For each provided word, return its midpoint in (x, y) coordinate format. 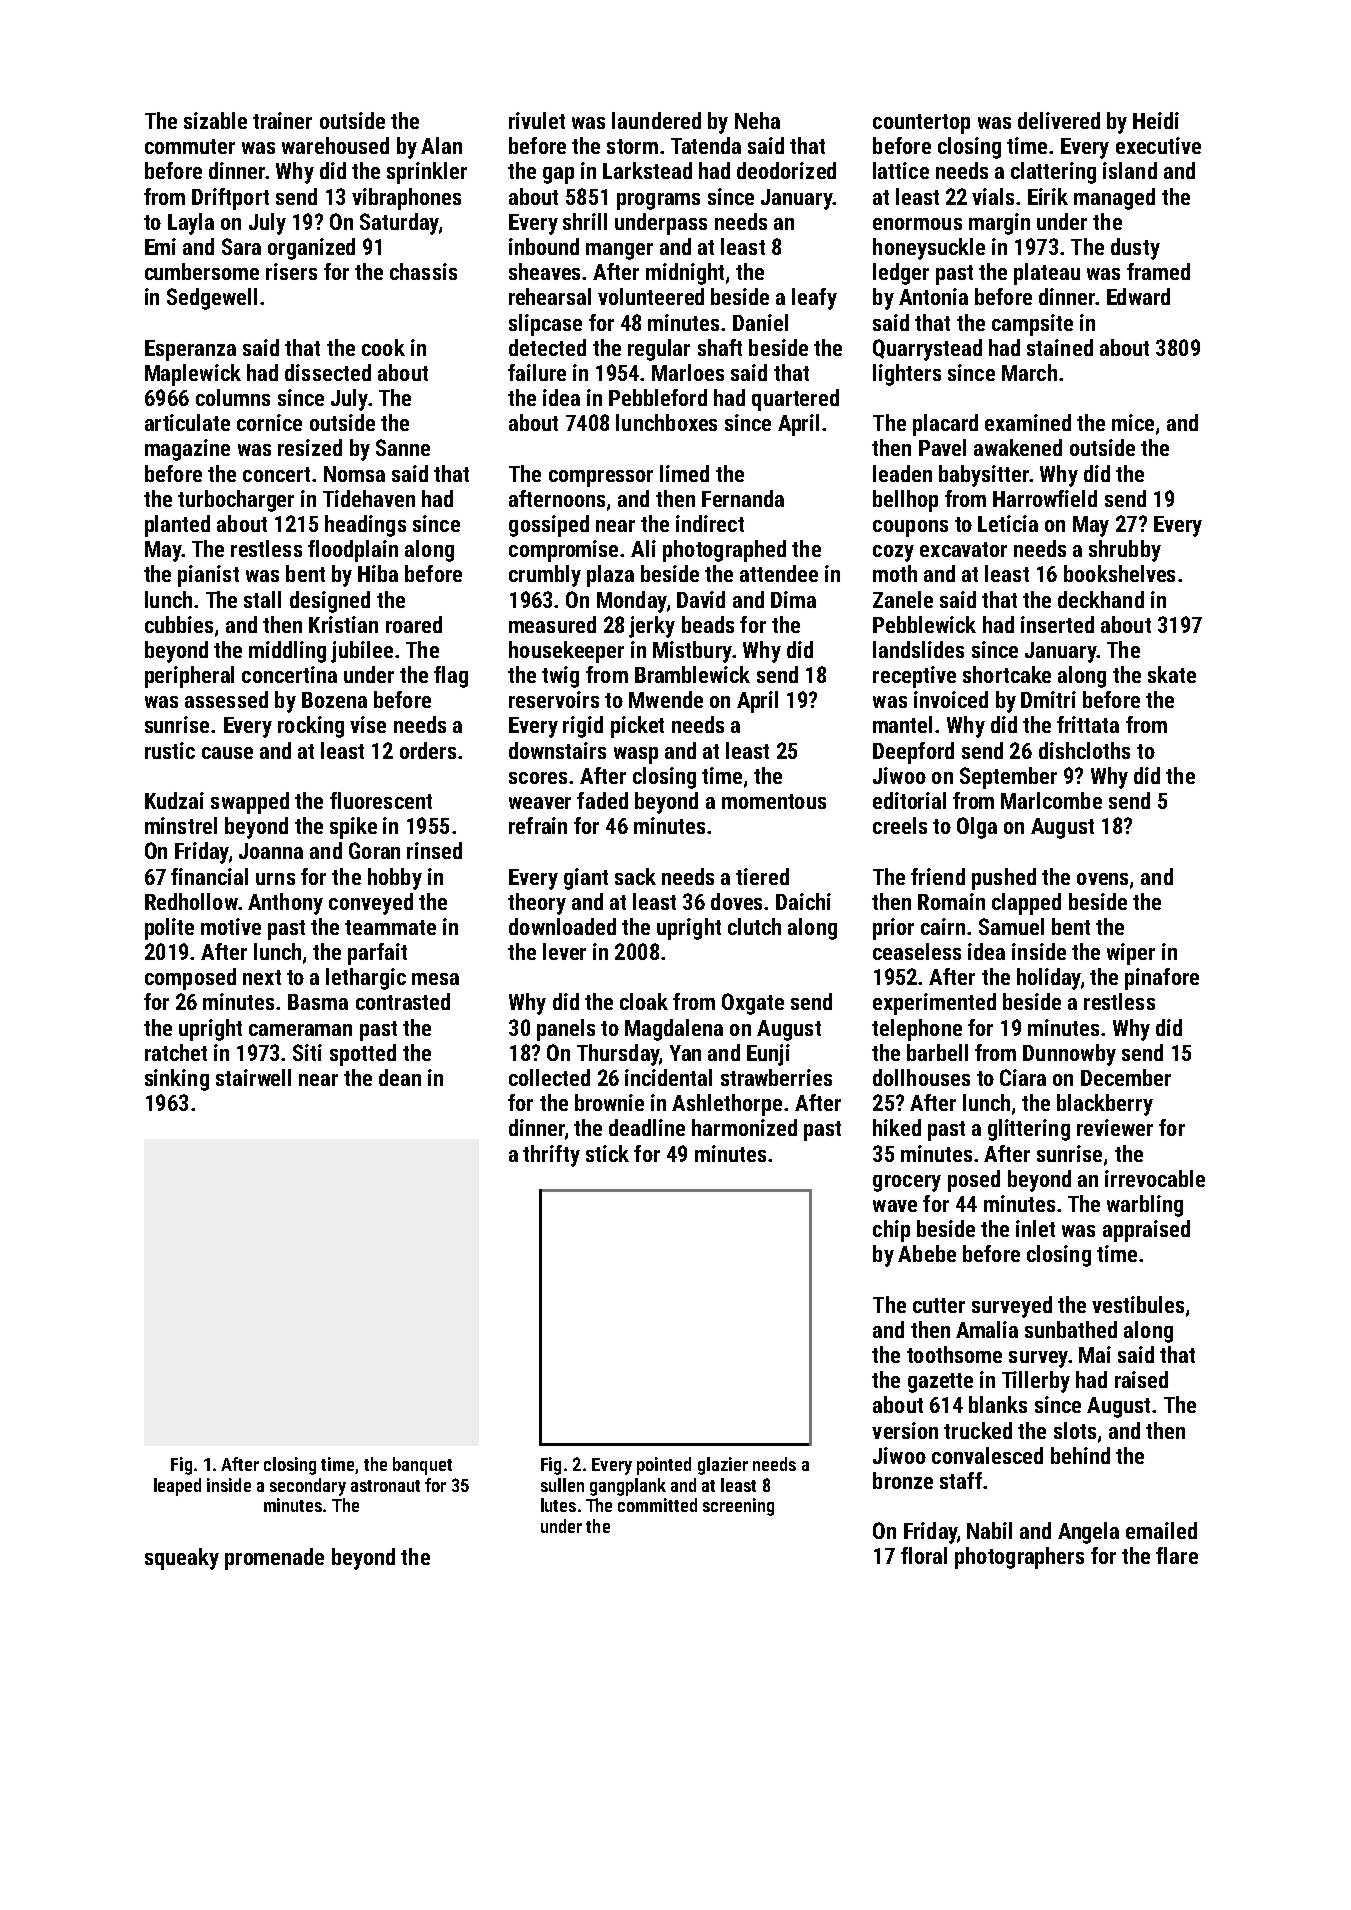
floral (924, 1555)
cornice (269, 422)
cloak (644, 1001)
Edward (1138, 296)
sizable (215, 120)
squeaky (182, 1559)
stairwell (253, 1077)
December (1126, 1077)
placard (945, 425)
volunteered (651, 296)
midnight (685, 274)
